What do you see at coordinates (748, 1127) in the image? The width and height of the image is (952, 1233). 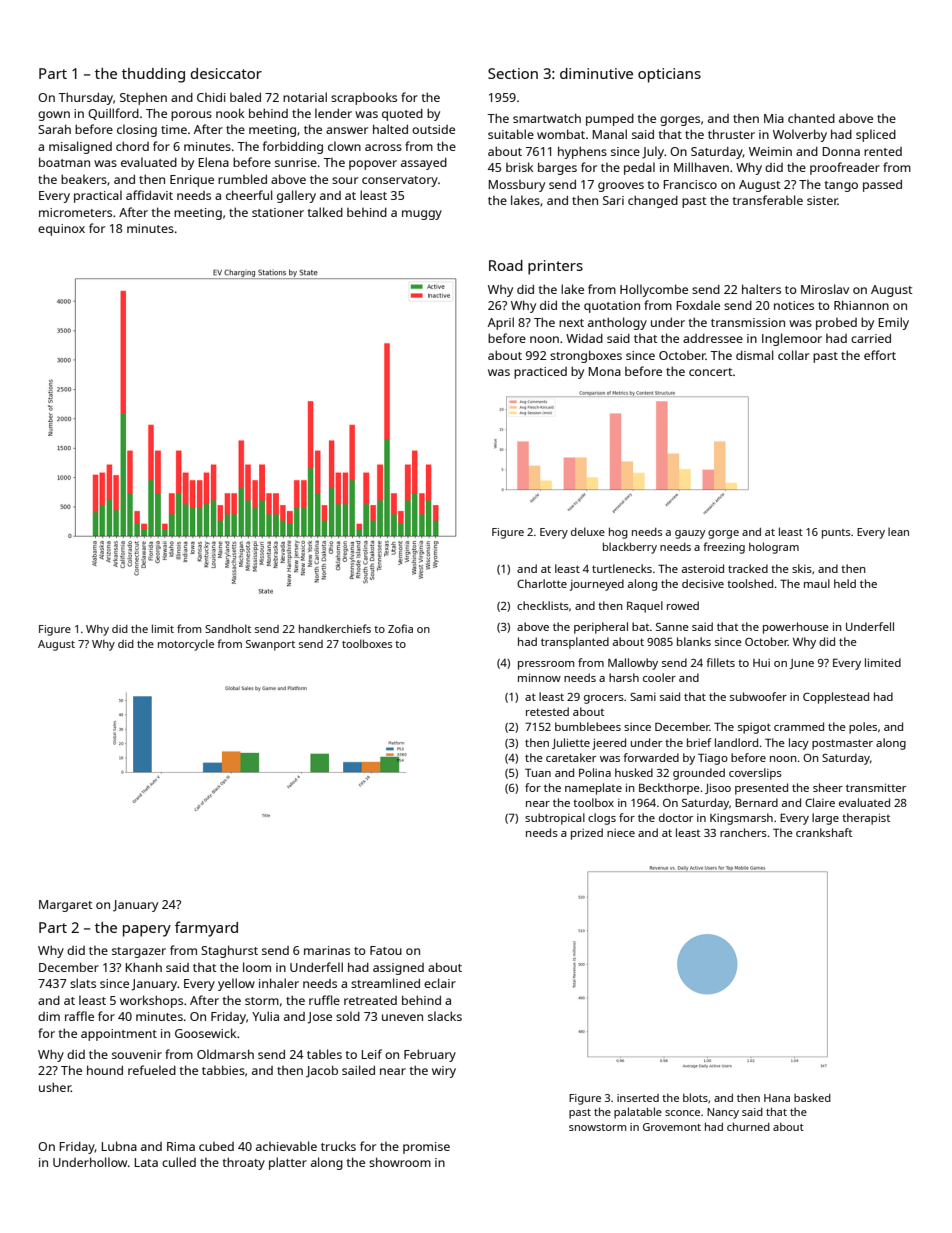 I see `churned` at bounding box center [748, 1127].
